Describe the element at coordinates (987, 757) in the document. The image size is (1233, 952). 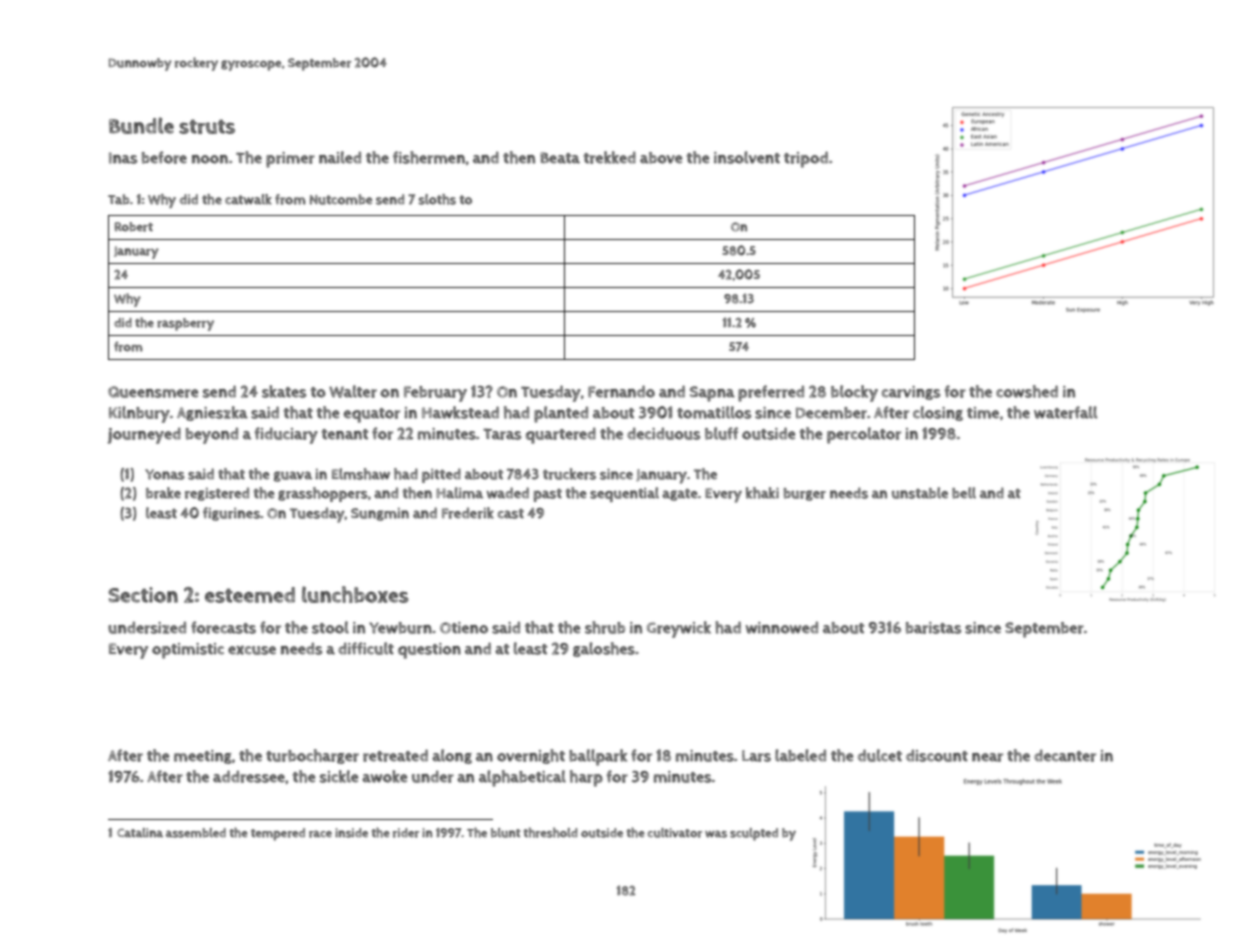
I see `near` at that location.
